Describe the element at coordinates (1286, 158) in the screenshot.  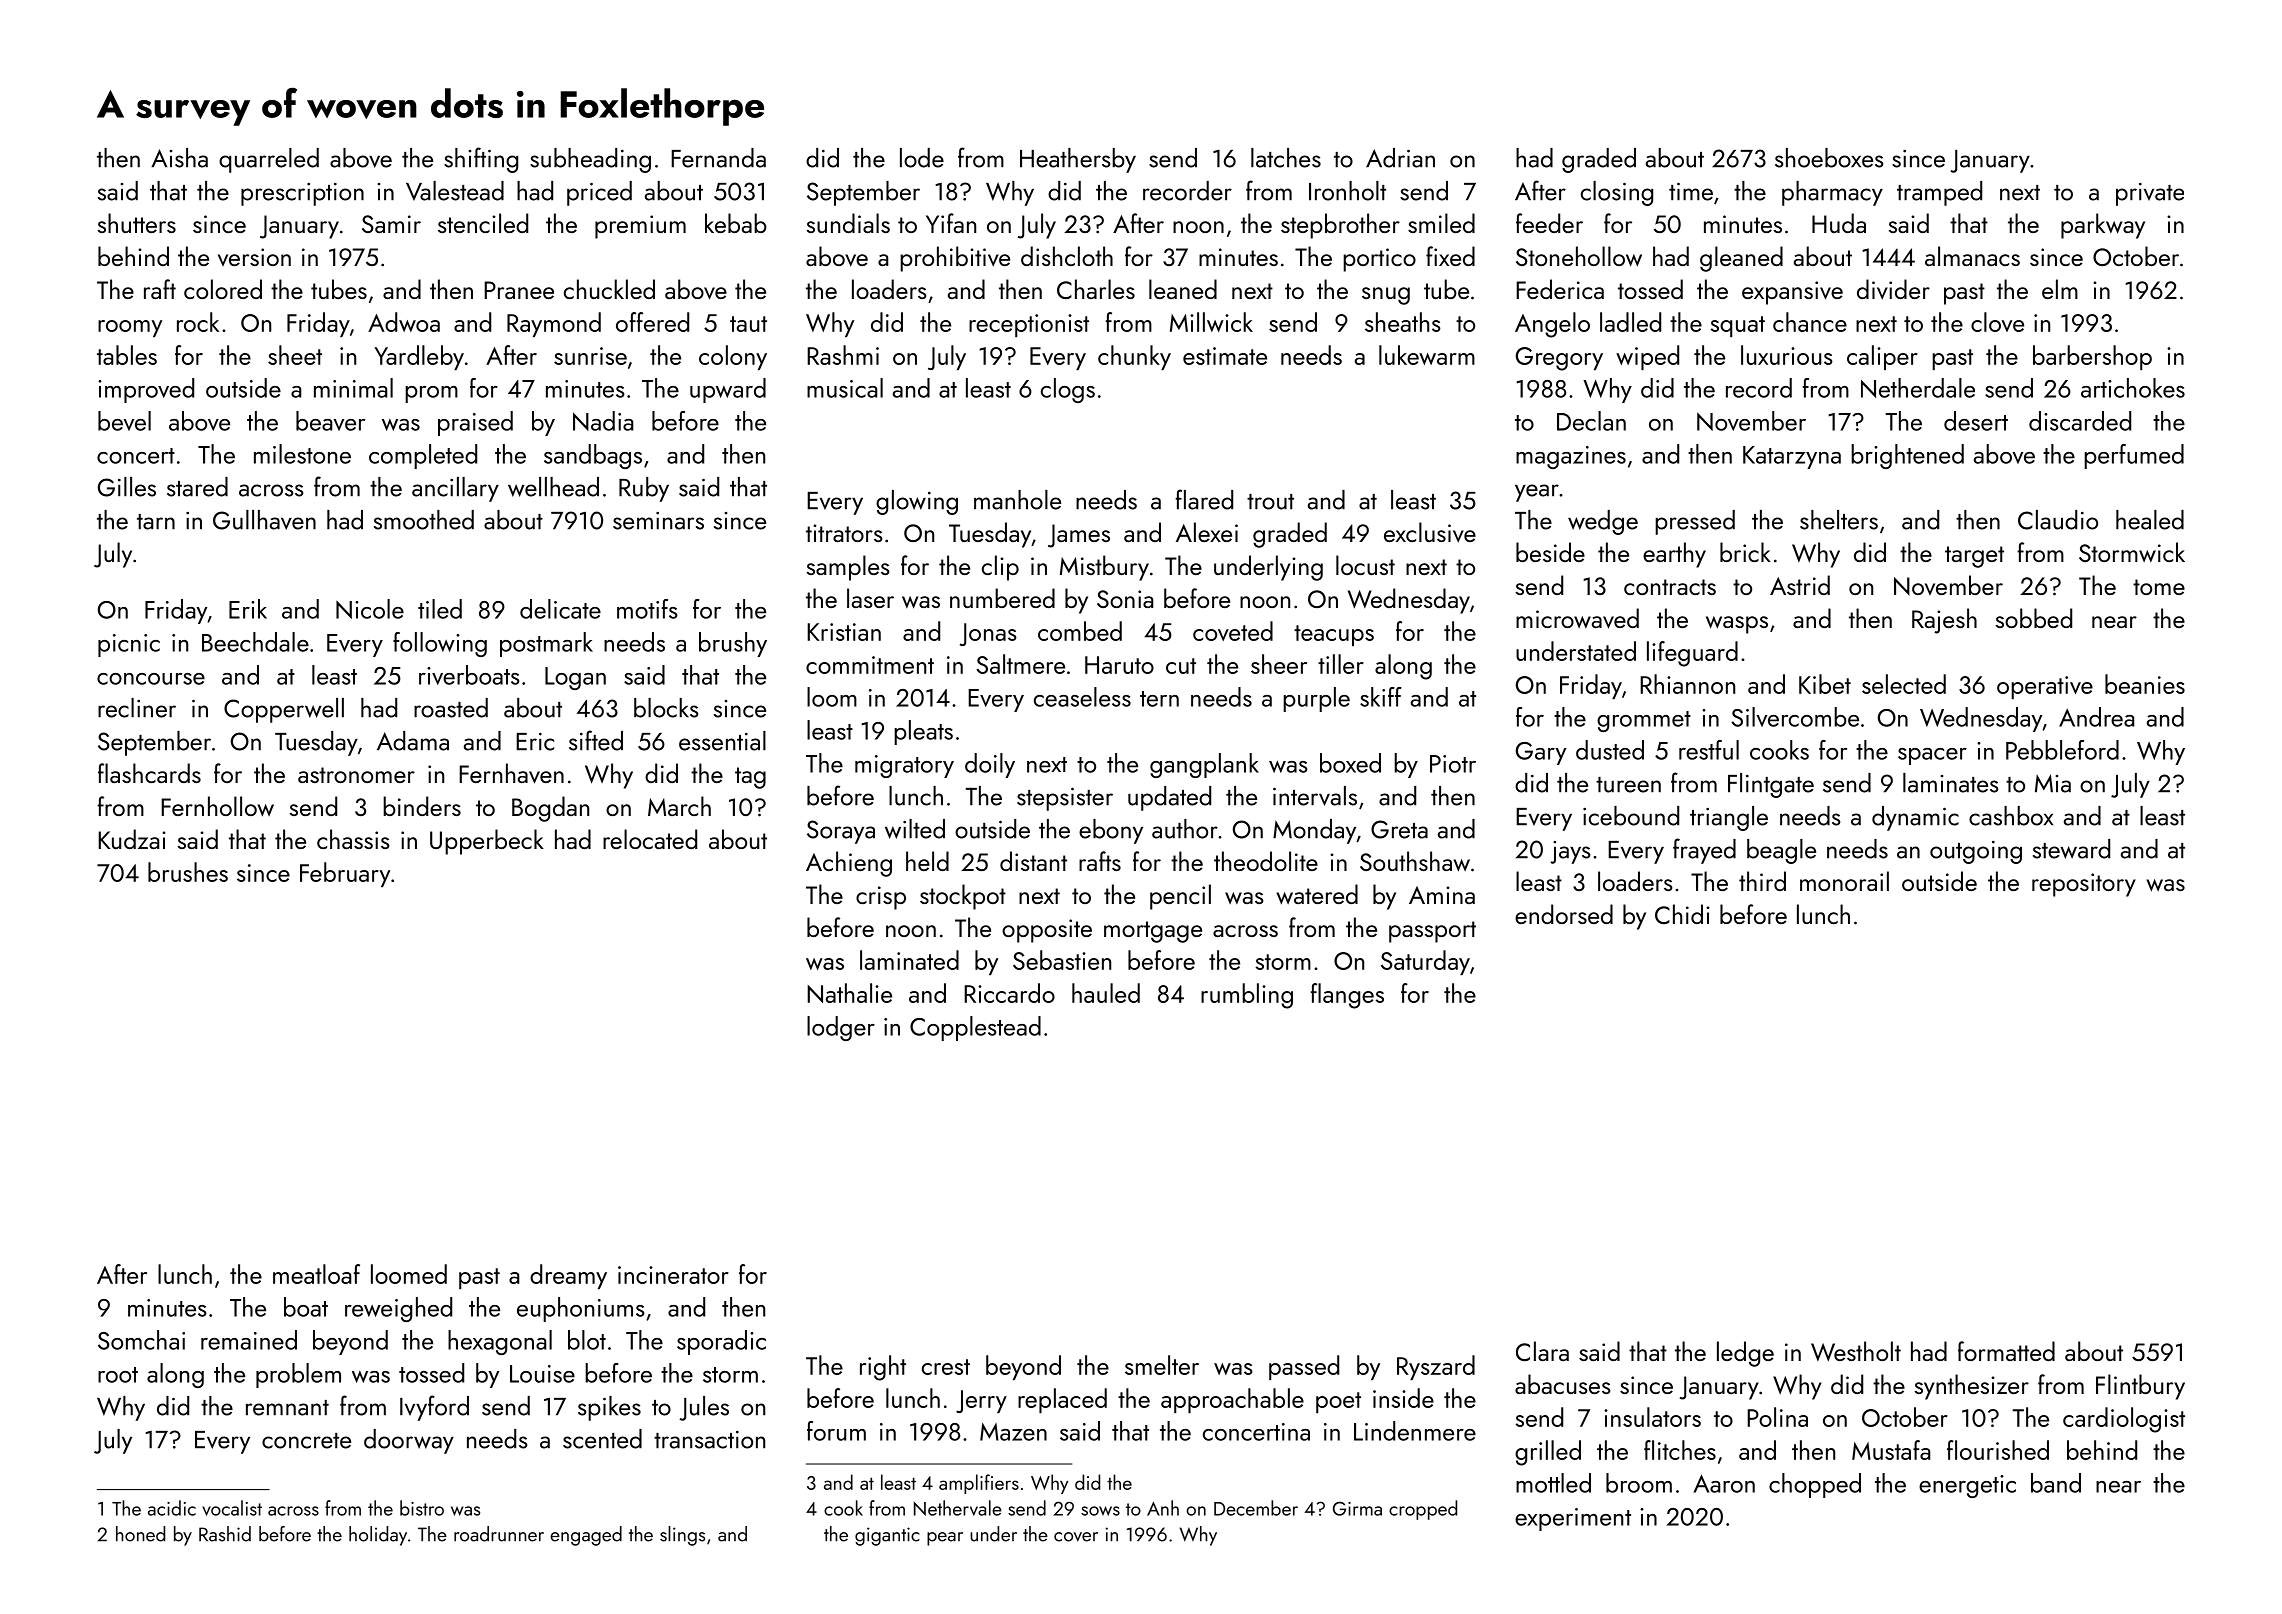
I see `latches` at that location.
